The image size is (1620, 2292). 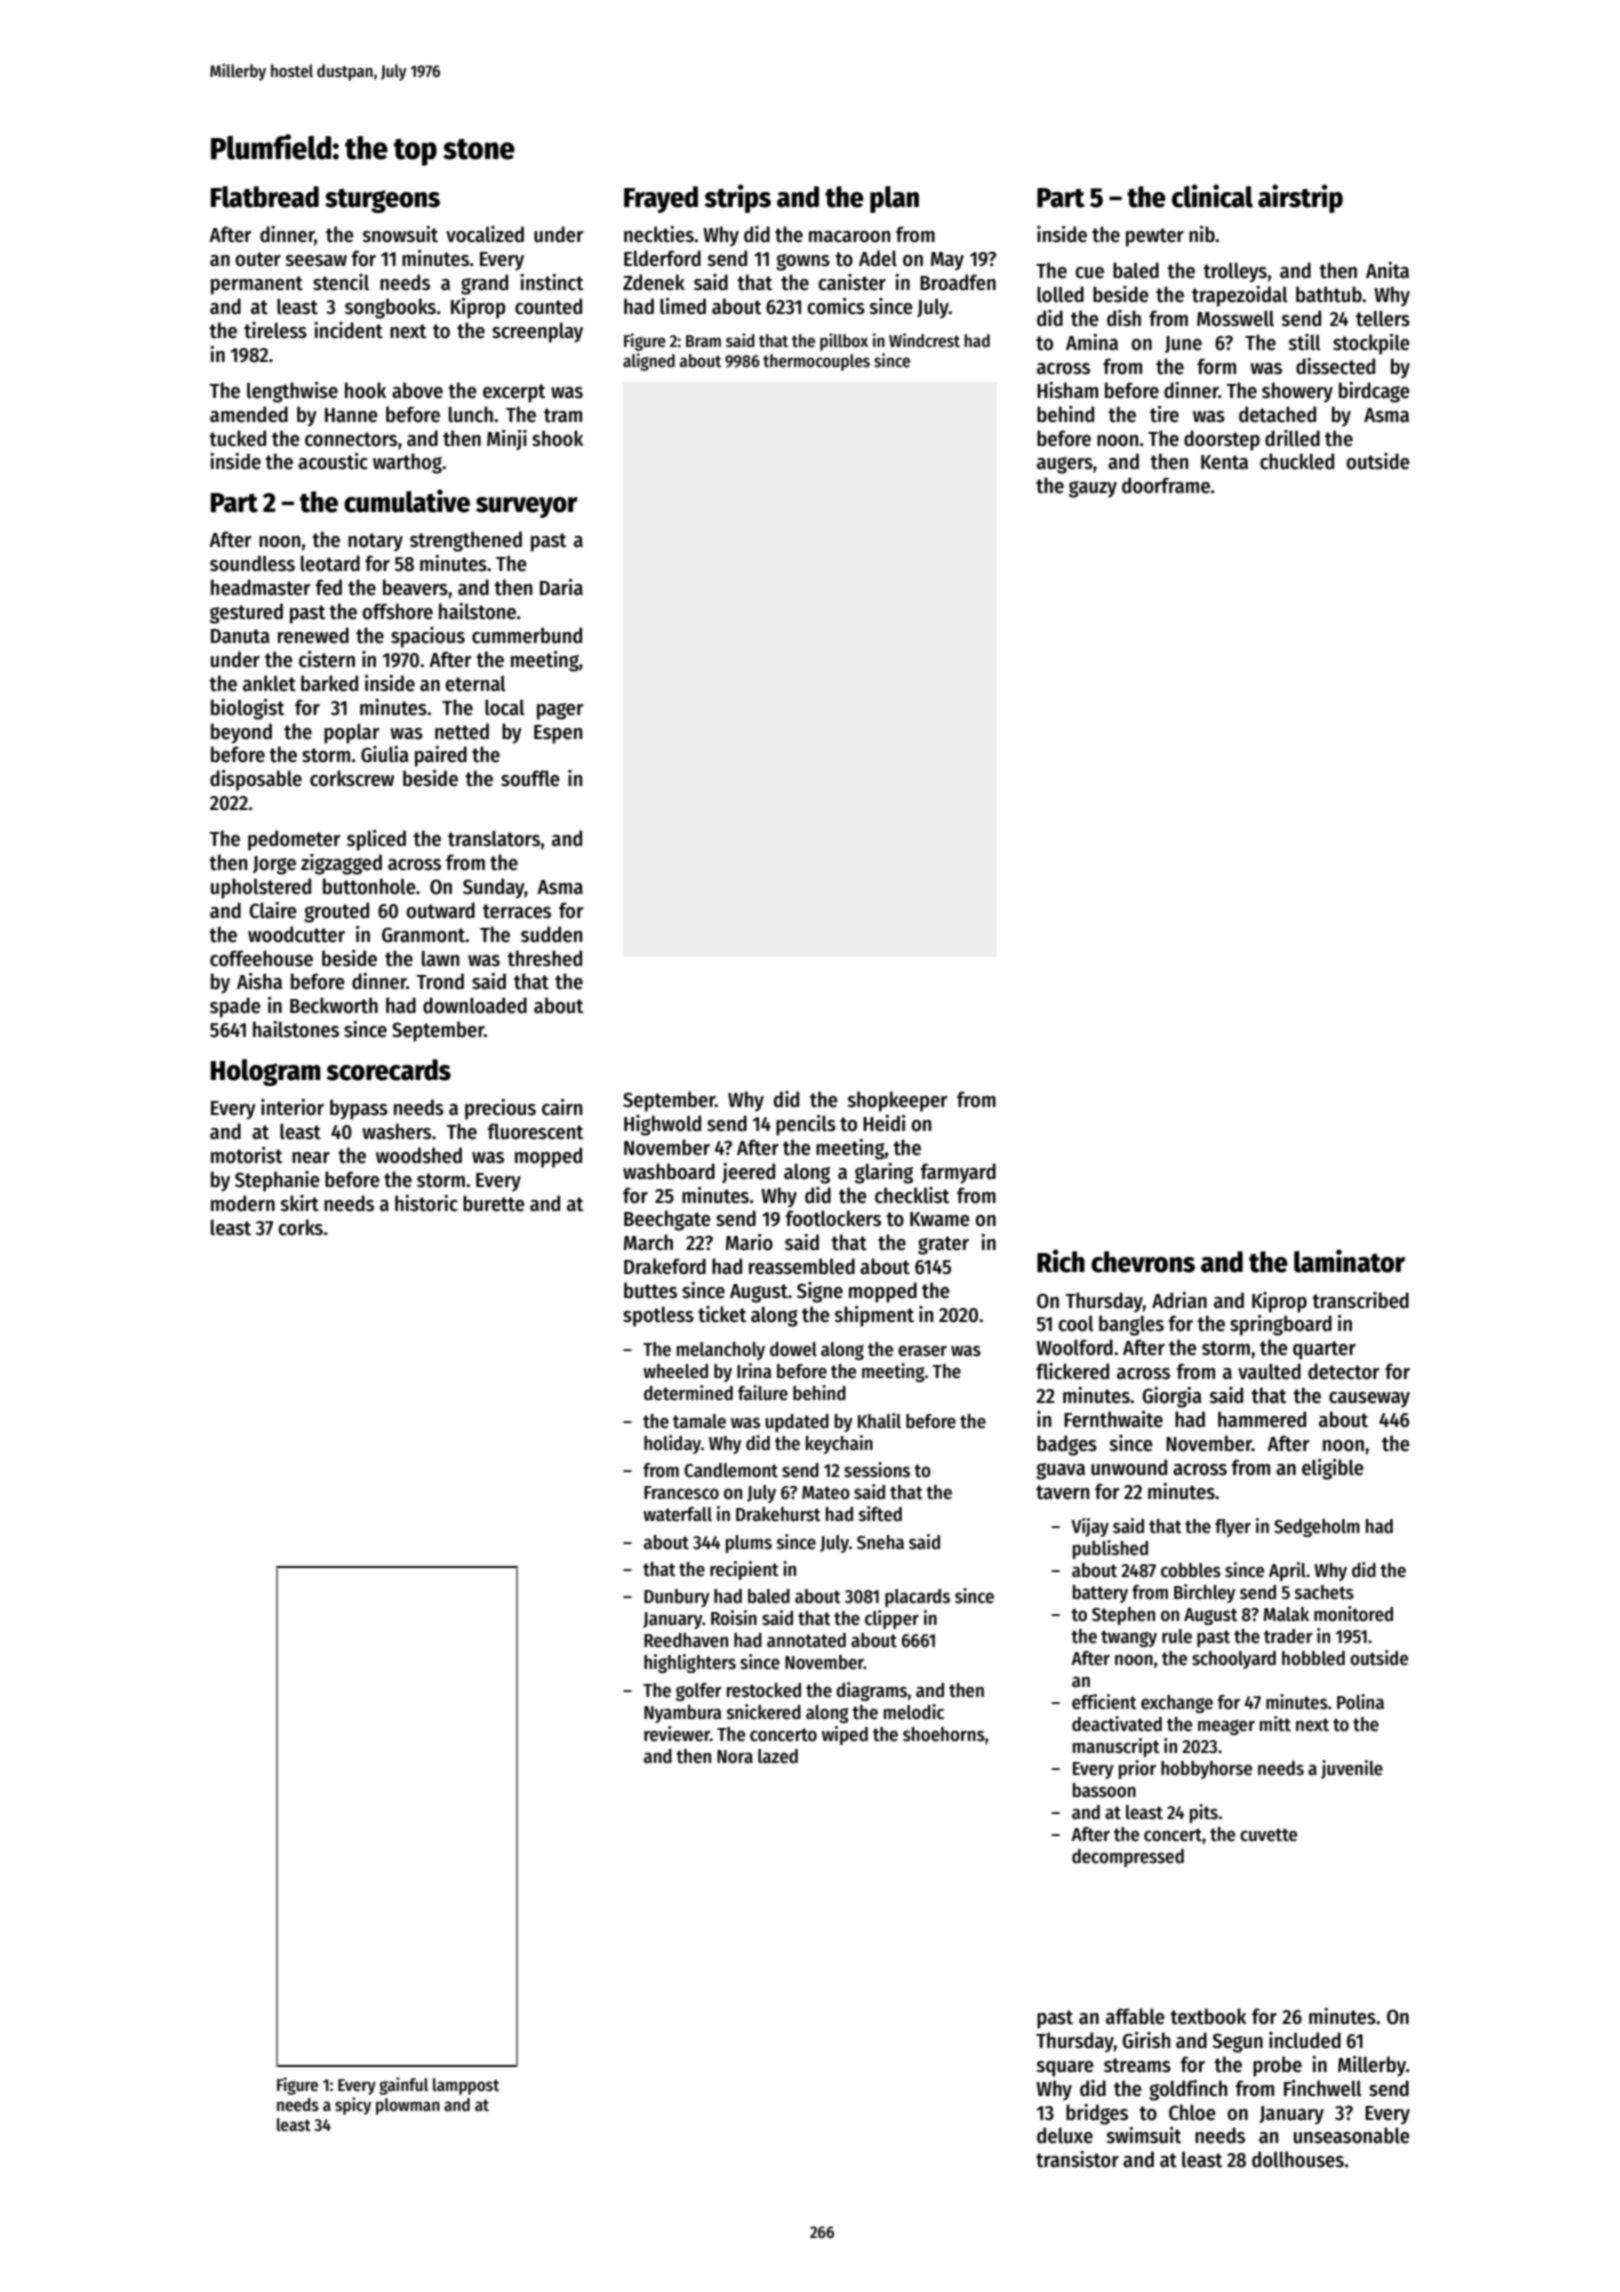 I want to click on modern, so click(x=243, y=1203).
